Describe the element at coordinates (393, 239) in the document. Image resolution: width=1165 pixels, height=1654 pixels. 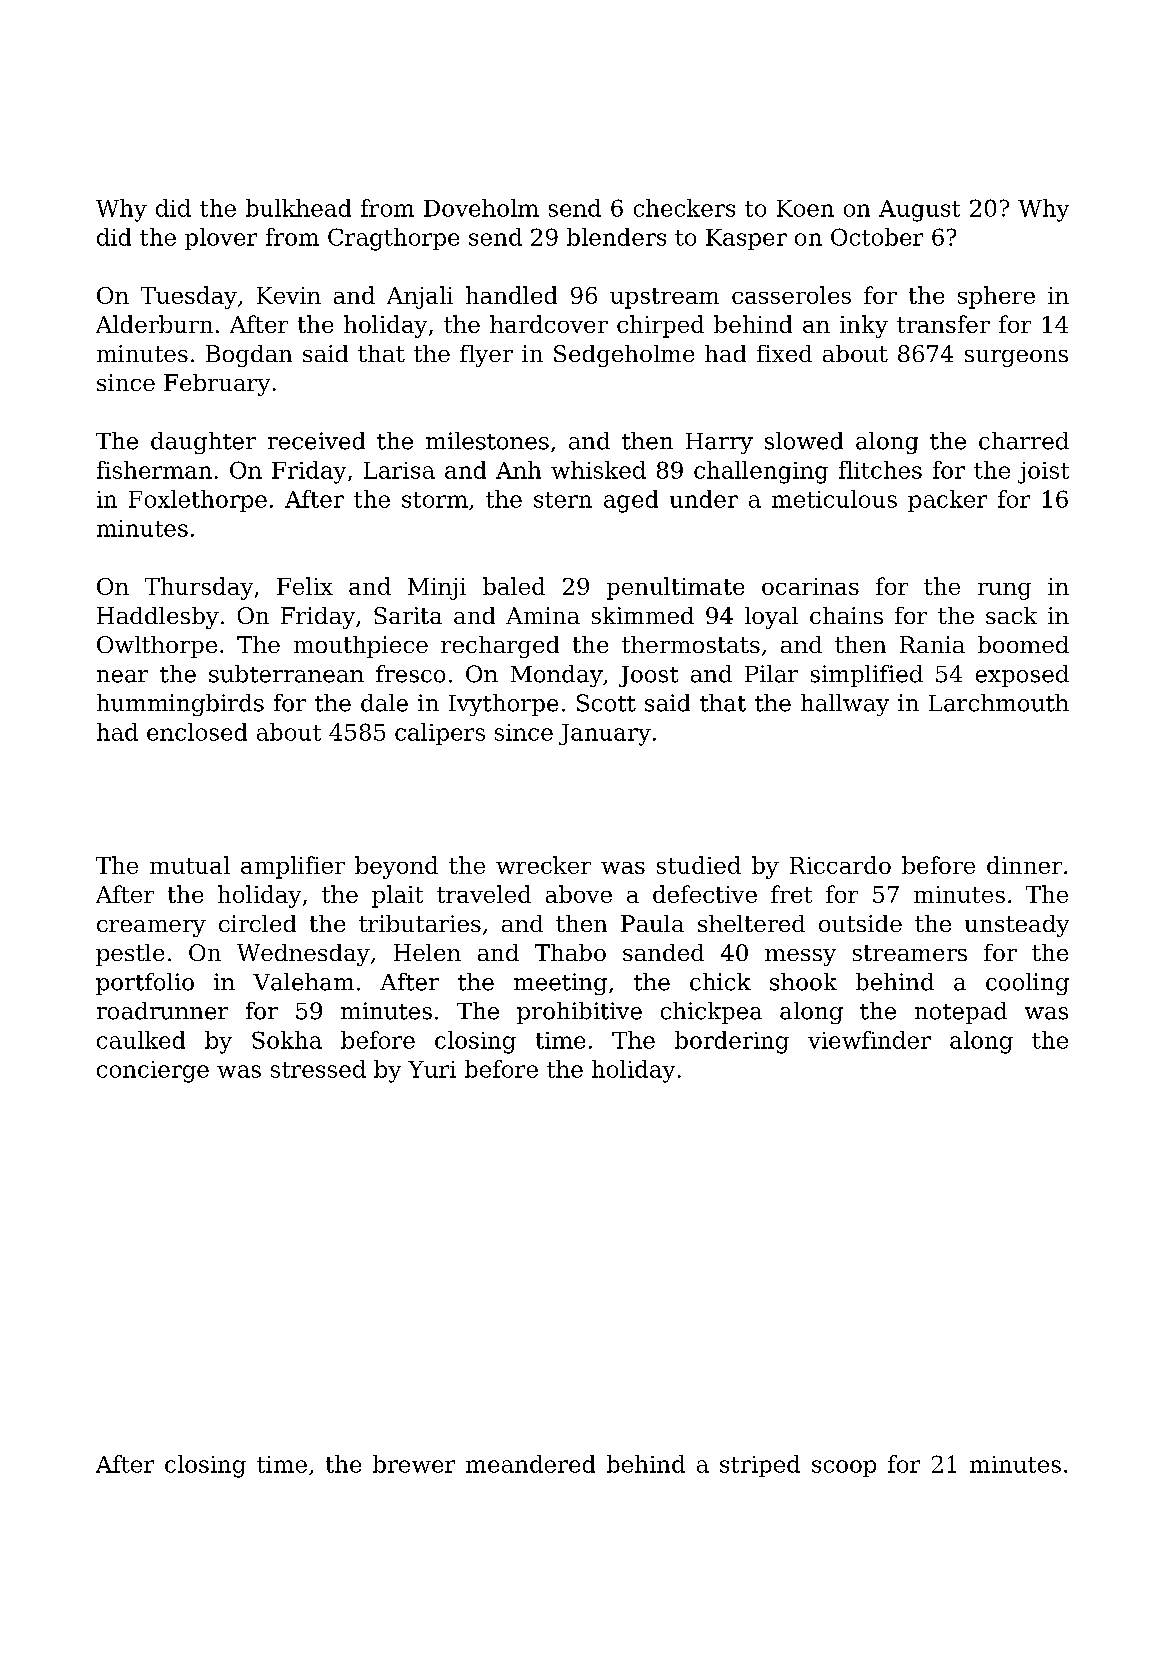
I see `Cragthorpe` at that location.
